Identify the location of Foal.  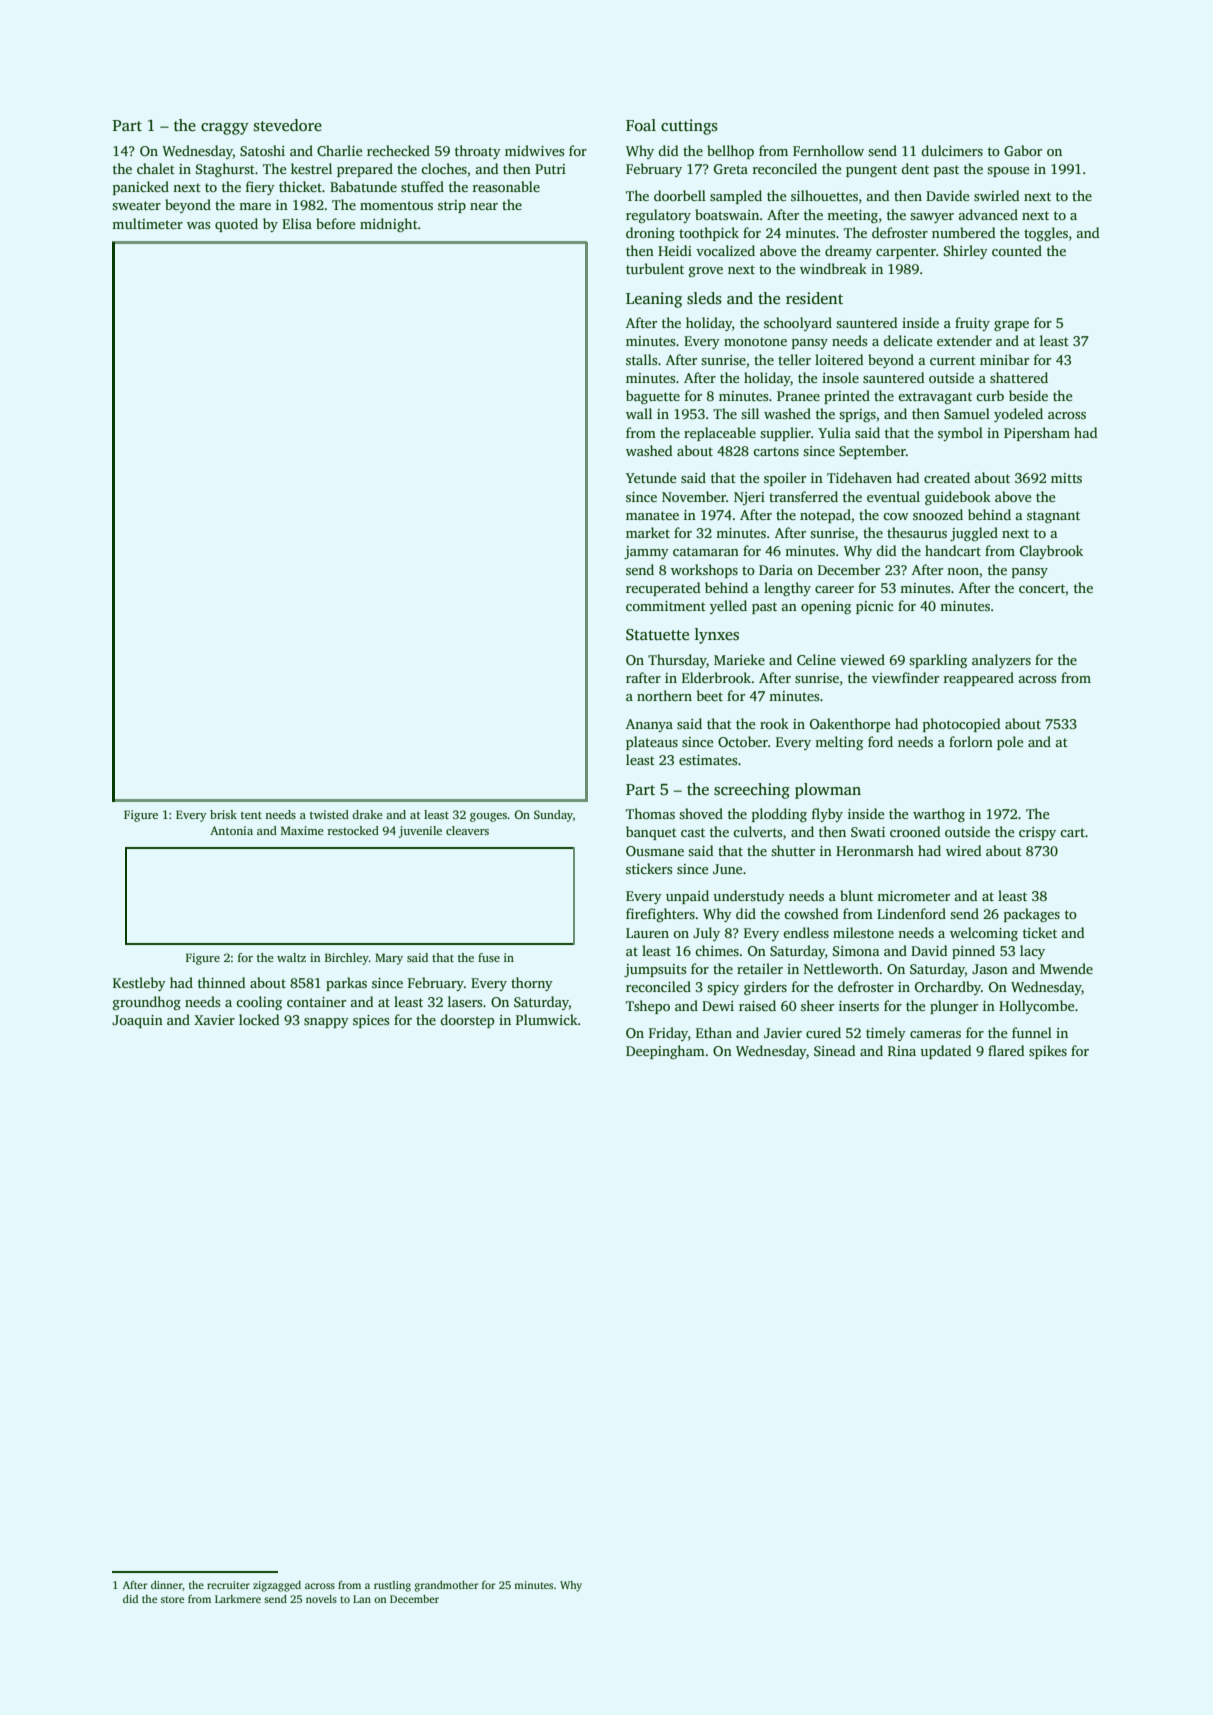
(641, 125).
